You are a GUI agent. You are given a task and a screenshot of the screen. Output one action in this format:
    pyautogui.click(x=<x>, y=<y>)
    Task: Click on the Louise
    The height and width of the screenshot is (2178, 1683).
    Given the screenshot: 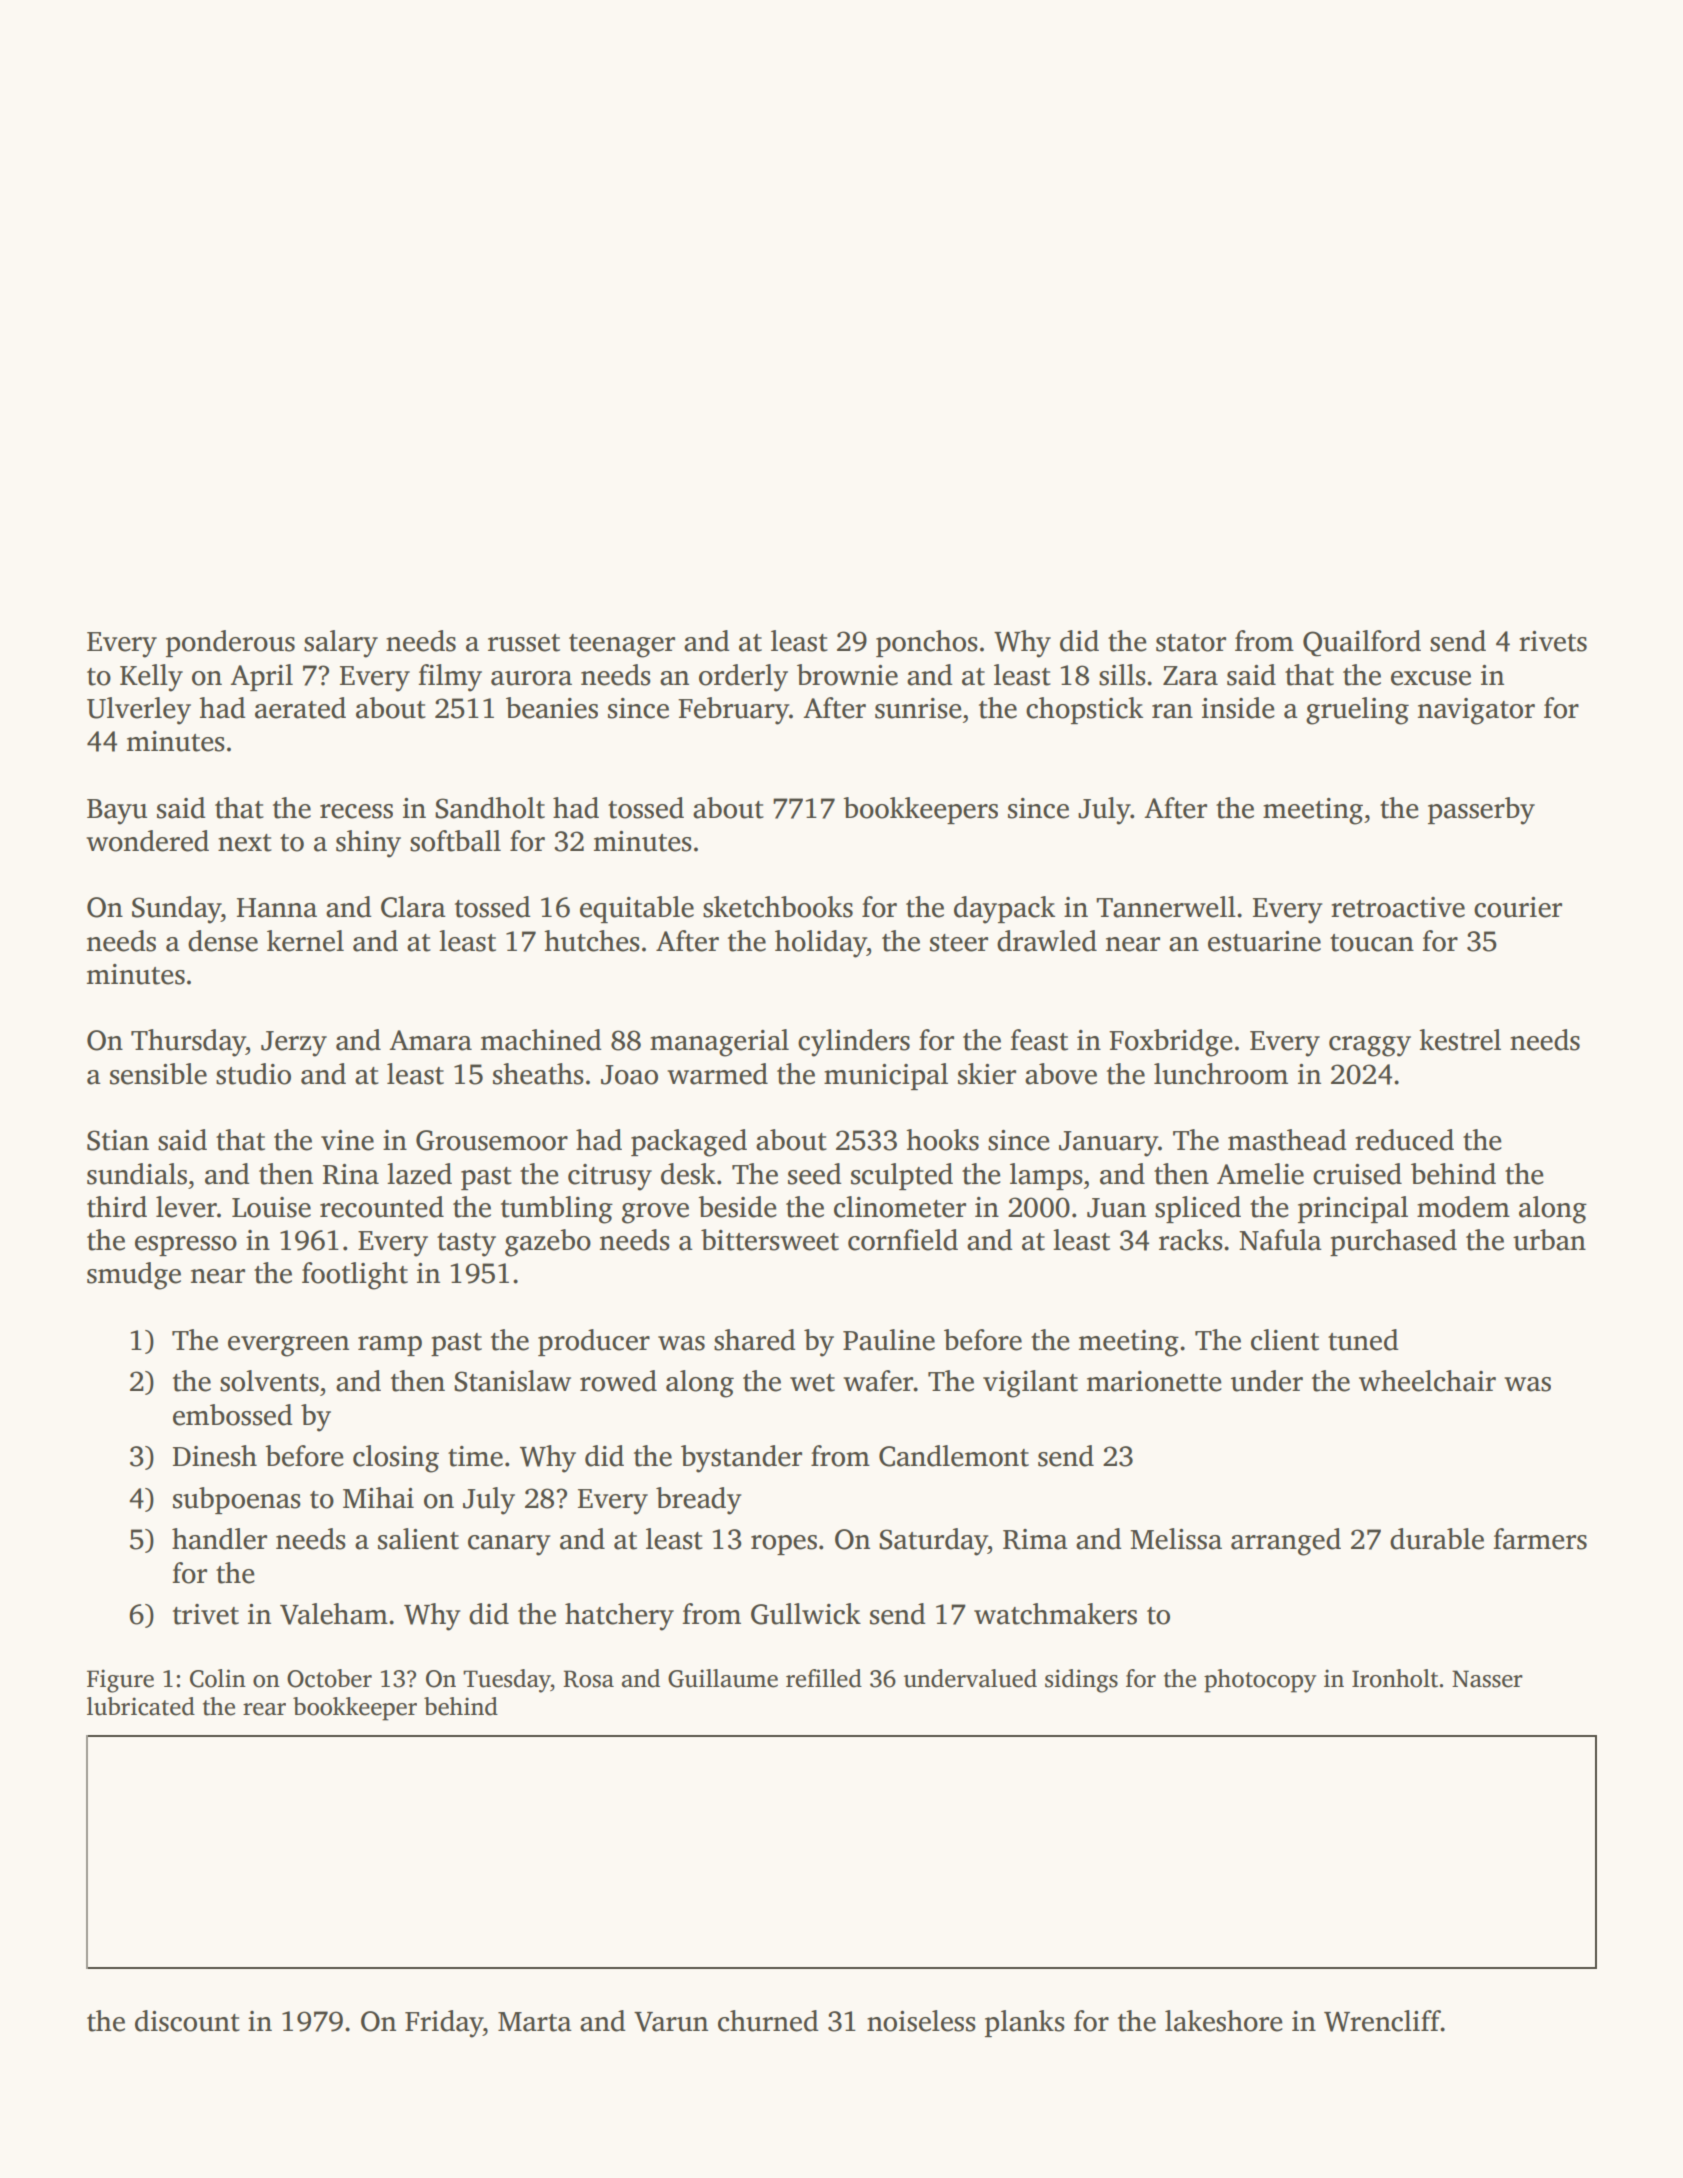 What is the action you would take?
    pyautogui.click(x=271, y=1207)
